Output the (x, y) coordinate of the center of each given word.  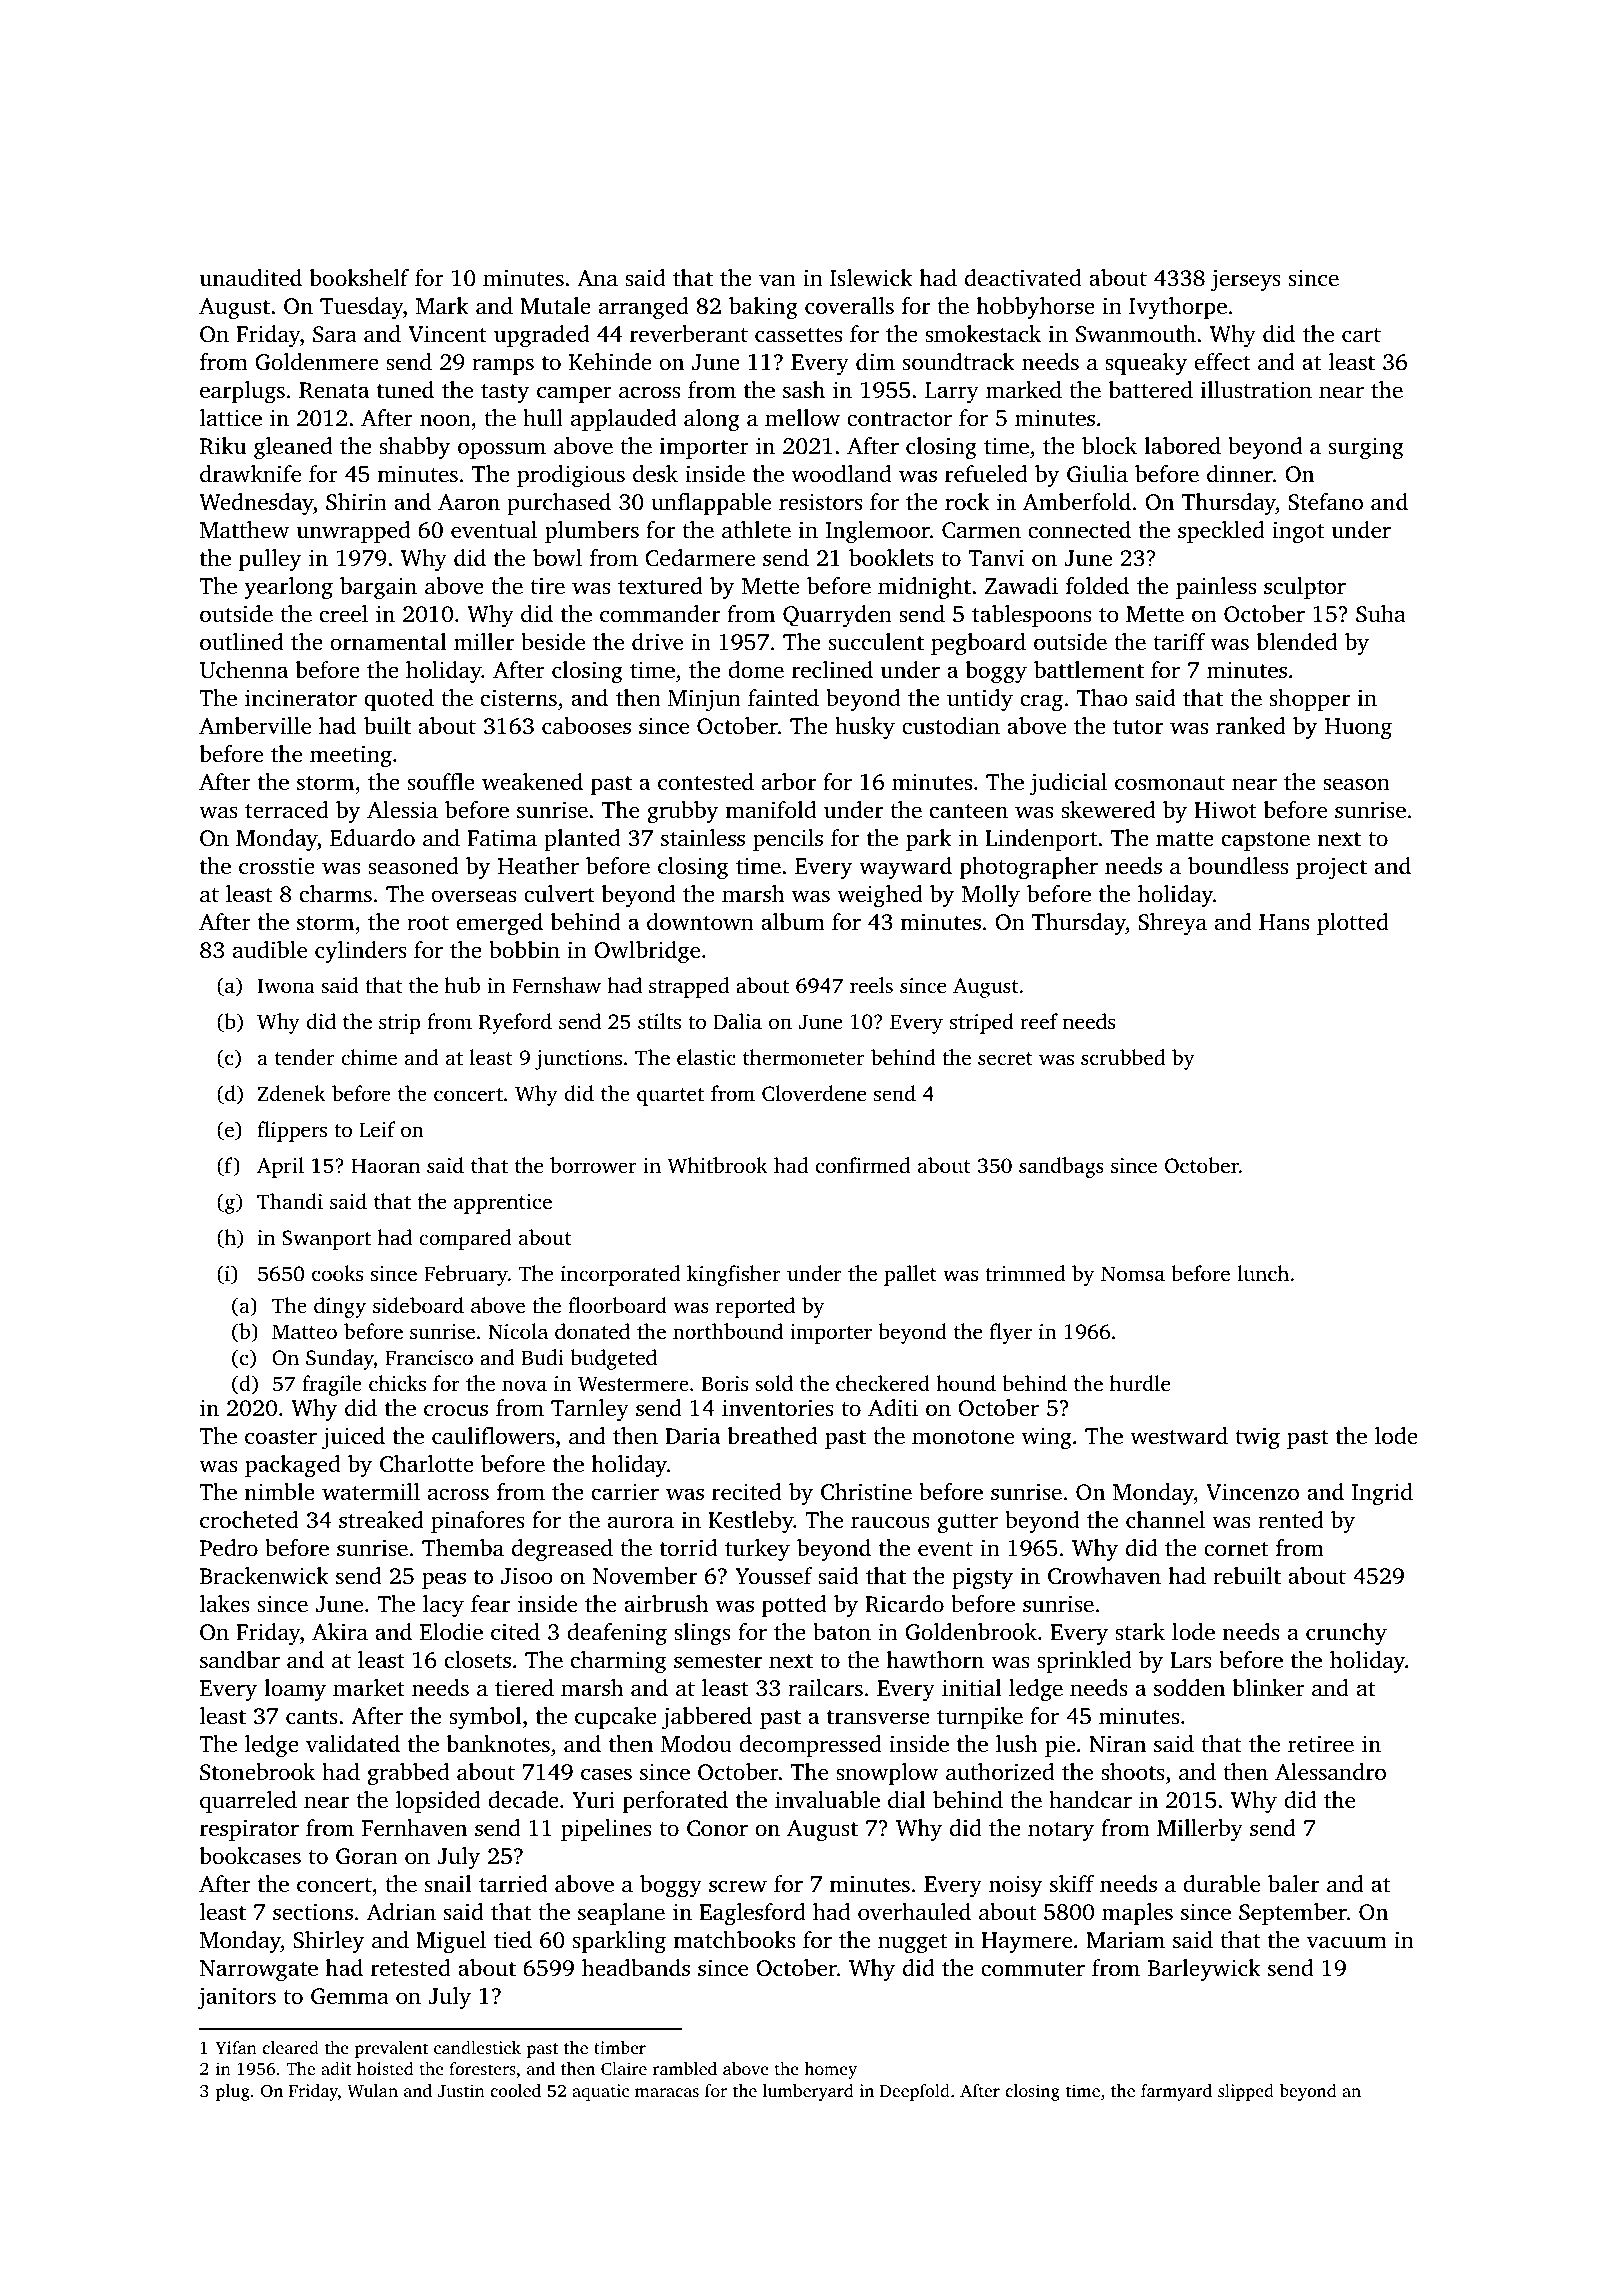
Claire (624, 2069)
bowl (557, 558)
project (1331, 868)
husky (865, 728)
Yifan (236, 2047)
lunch (1263, 1273)
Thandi (290, 1201)
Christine (866, 1492)
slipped (1246, 2092)
